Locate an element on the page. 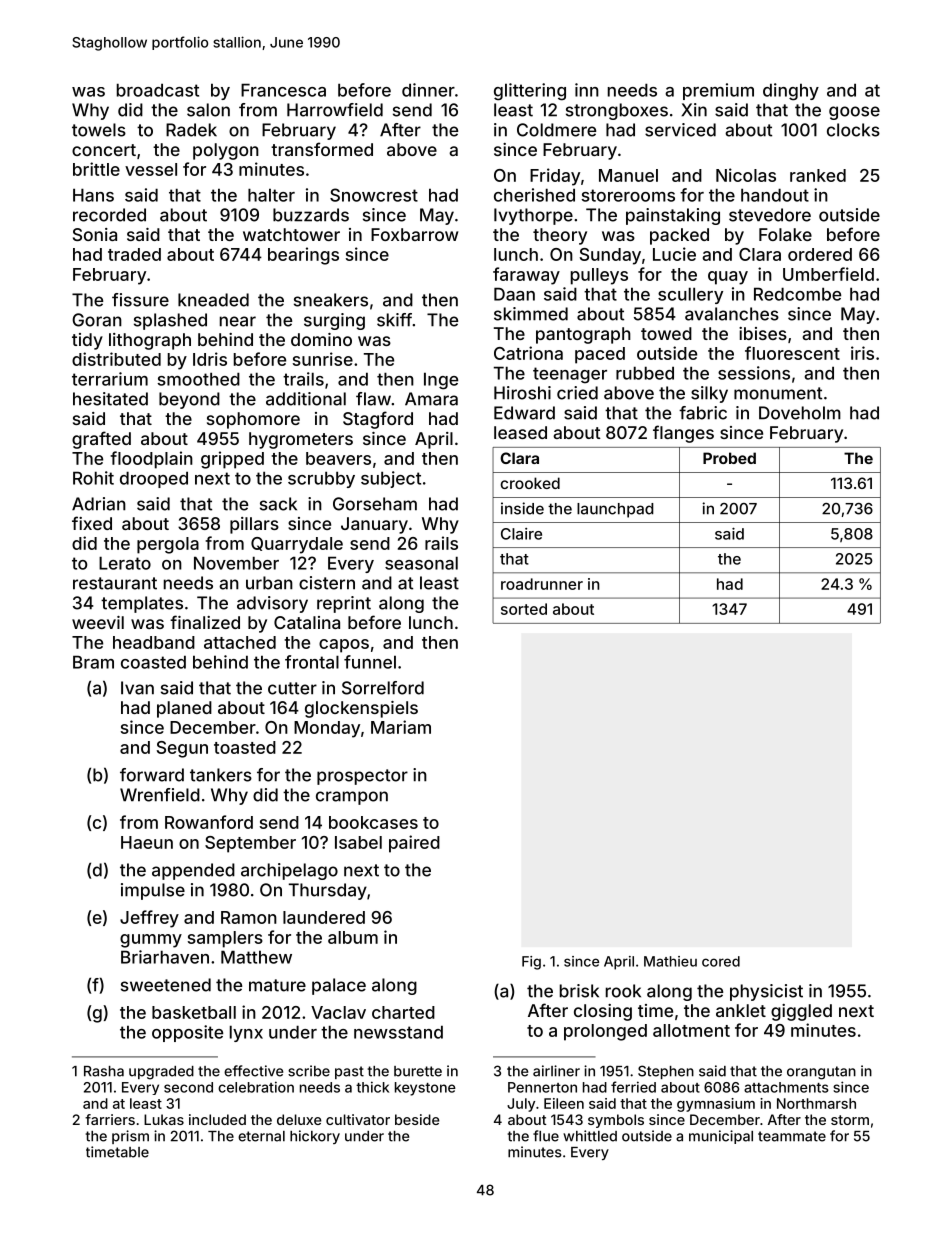 This document has width=952, height=1233. Mariam is located at coordinates (401, 727).
